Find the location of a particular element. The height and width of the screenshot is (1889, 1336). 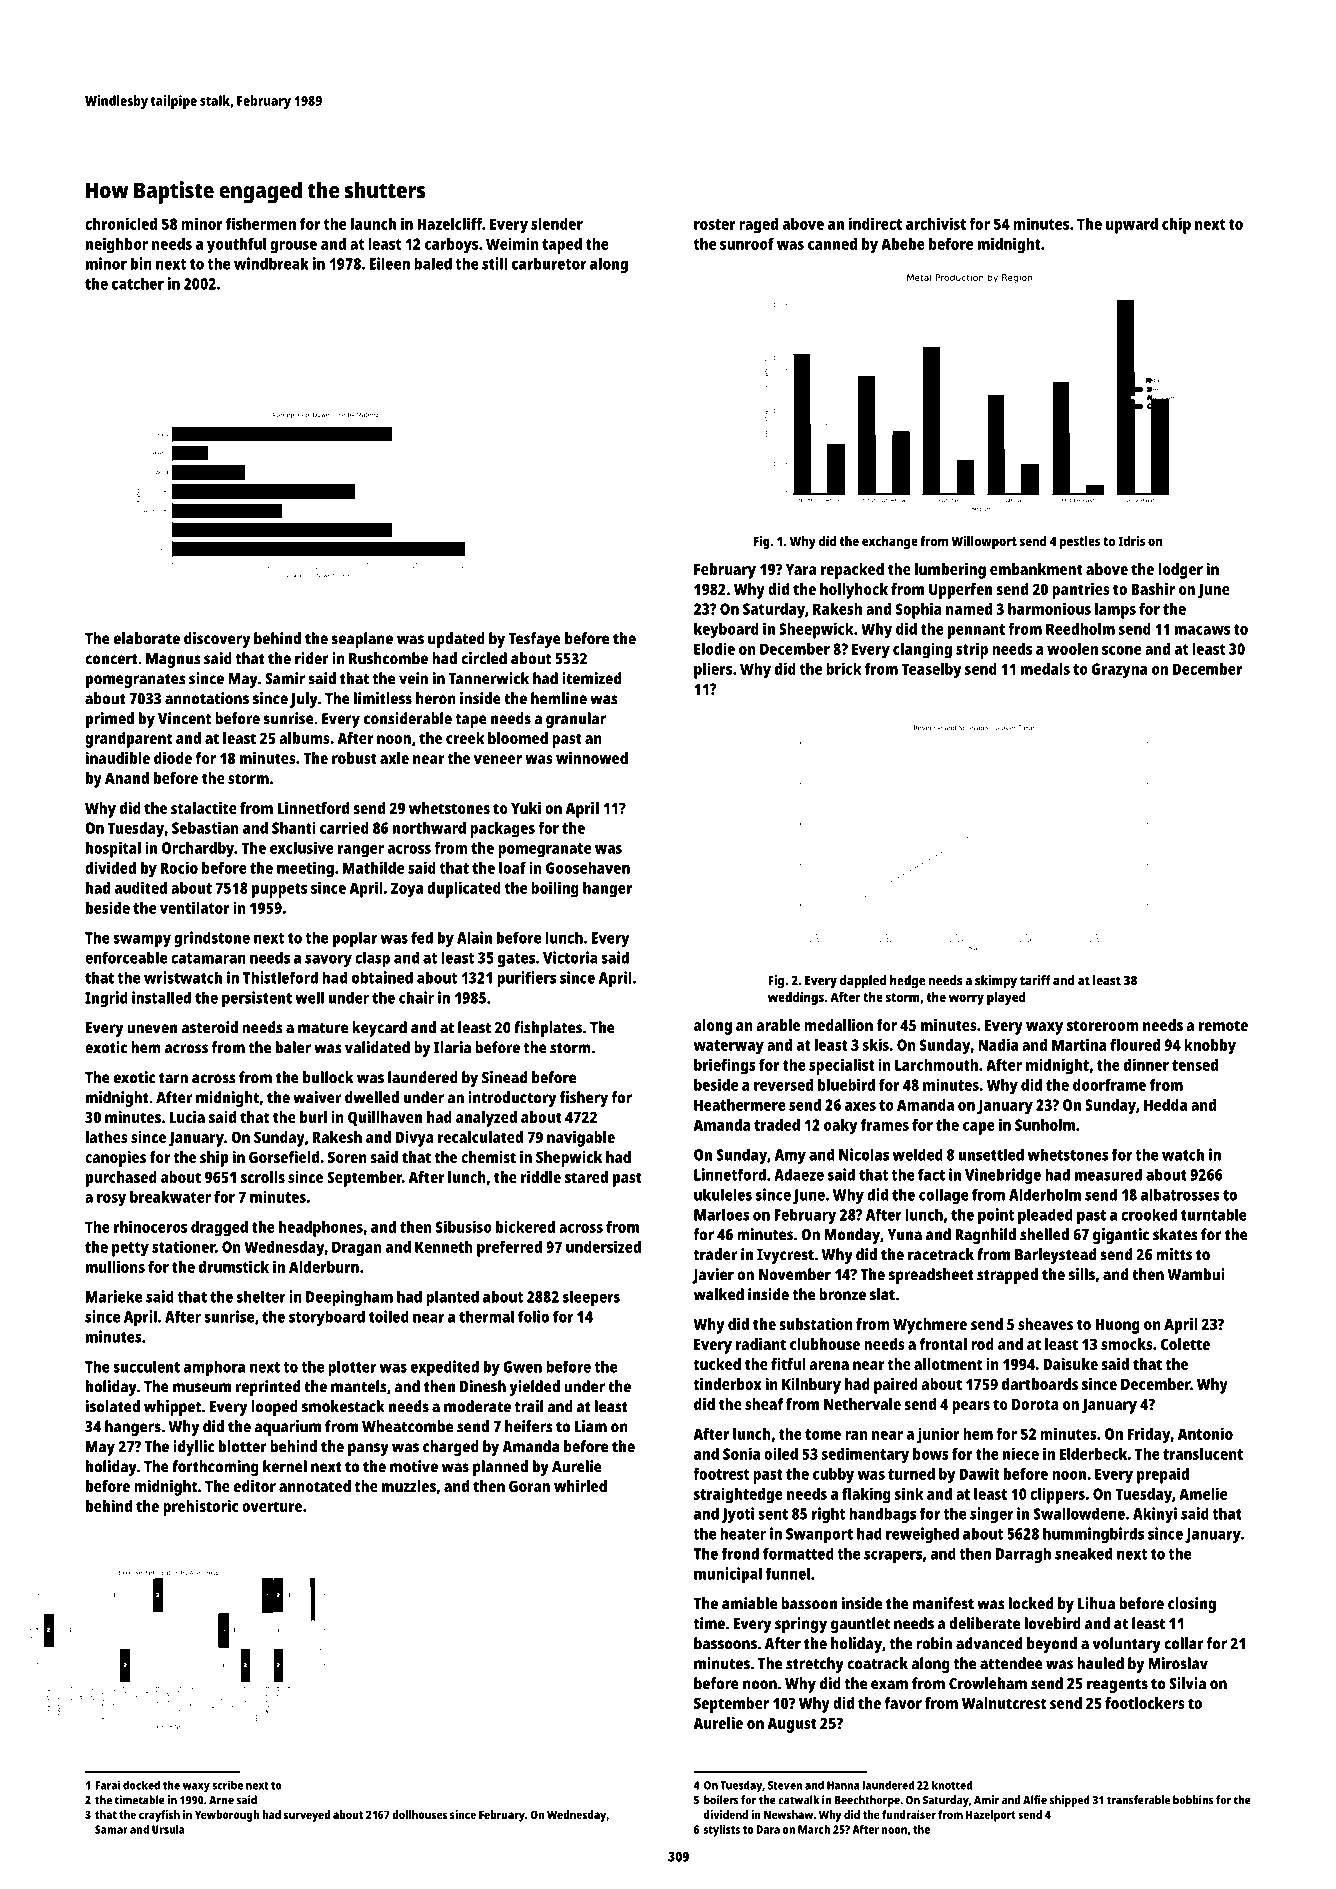

remote is located at coordinates (1223, 1025).
